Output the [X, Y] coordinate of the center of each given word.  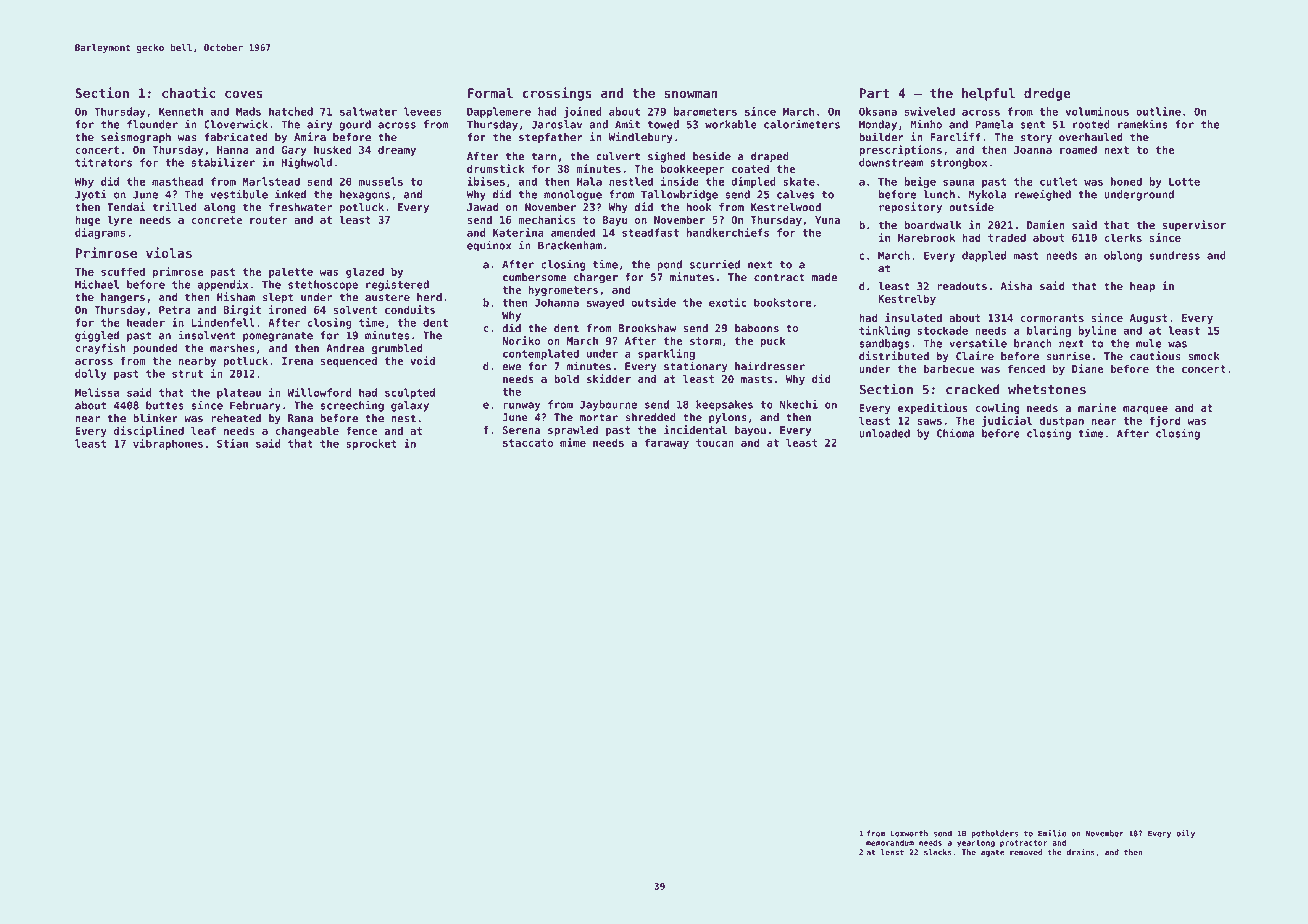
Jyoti [91, 195]
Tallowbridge [679, 195]
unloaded [884, 433]
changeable [307, 431]
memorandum [890, 843]
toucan [715, 443]
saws [929, 421]
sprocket [371, 444]
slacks [938, 852]
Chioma [955, 433]
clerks [1123, 237]
